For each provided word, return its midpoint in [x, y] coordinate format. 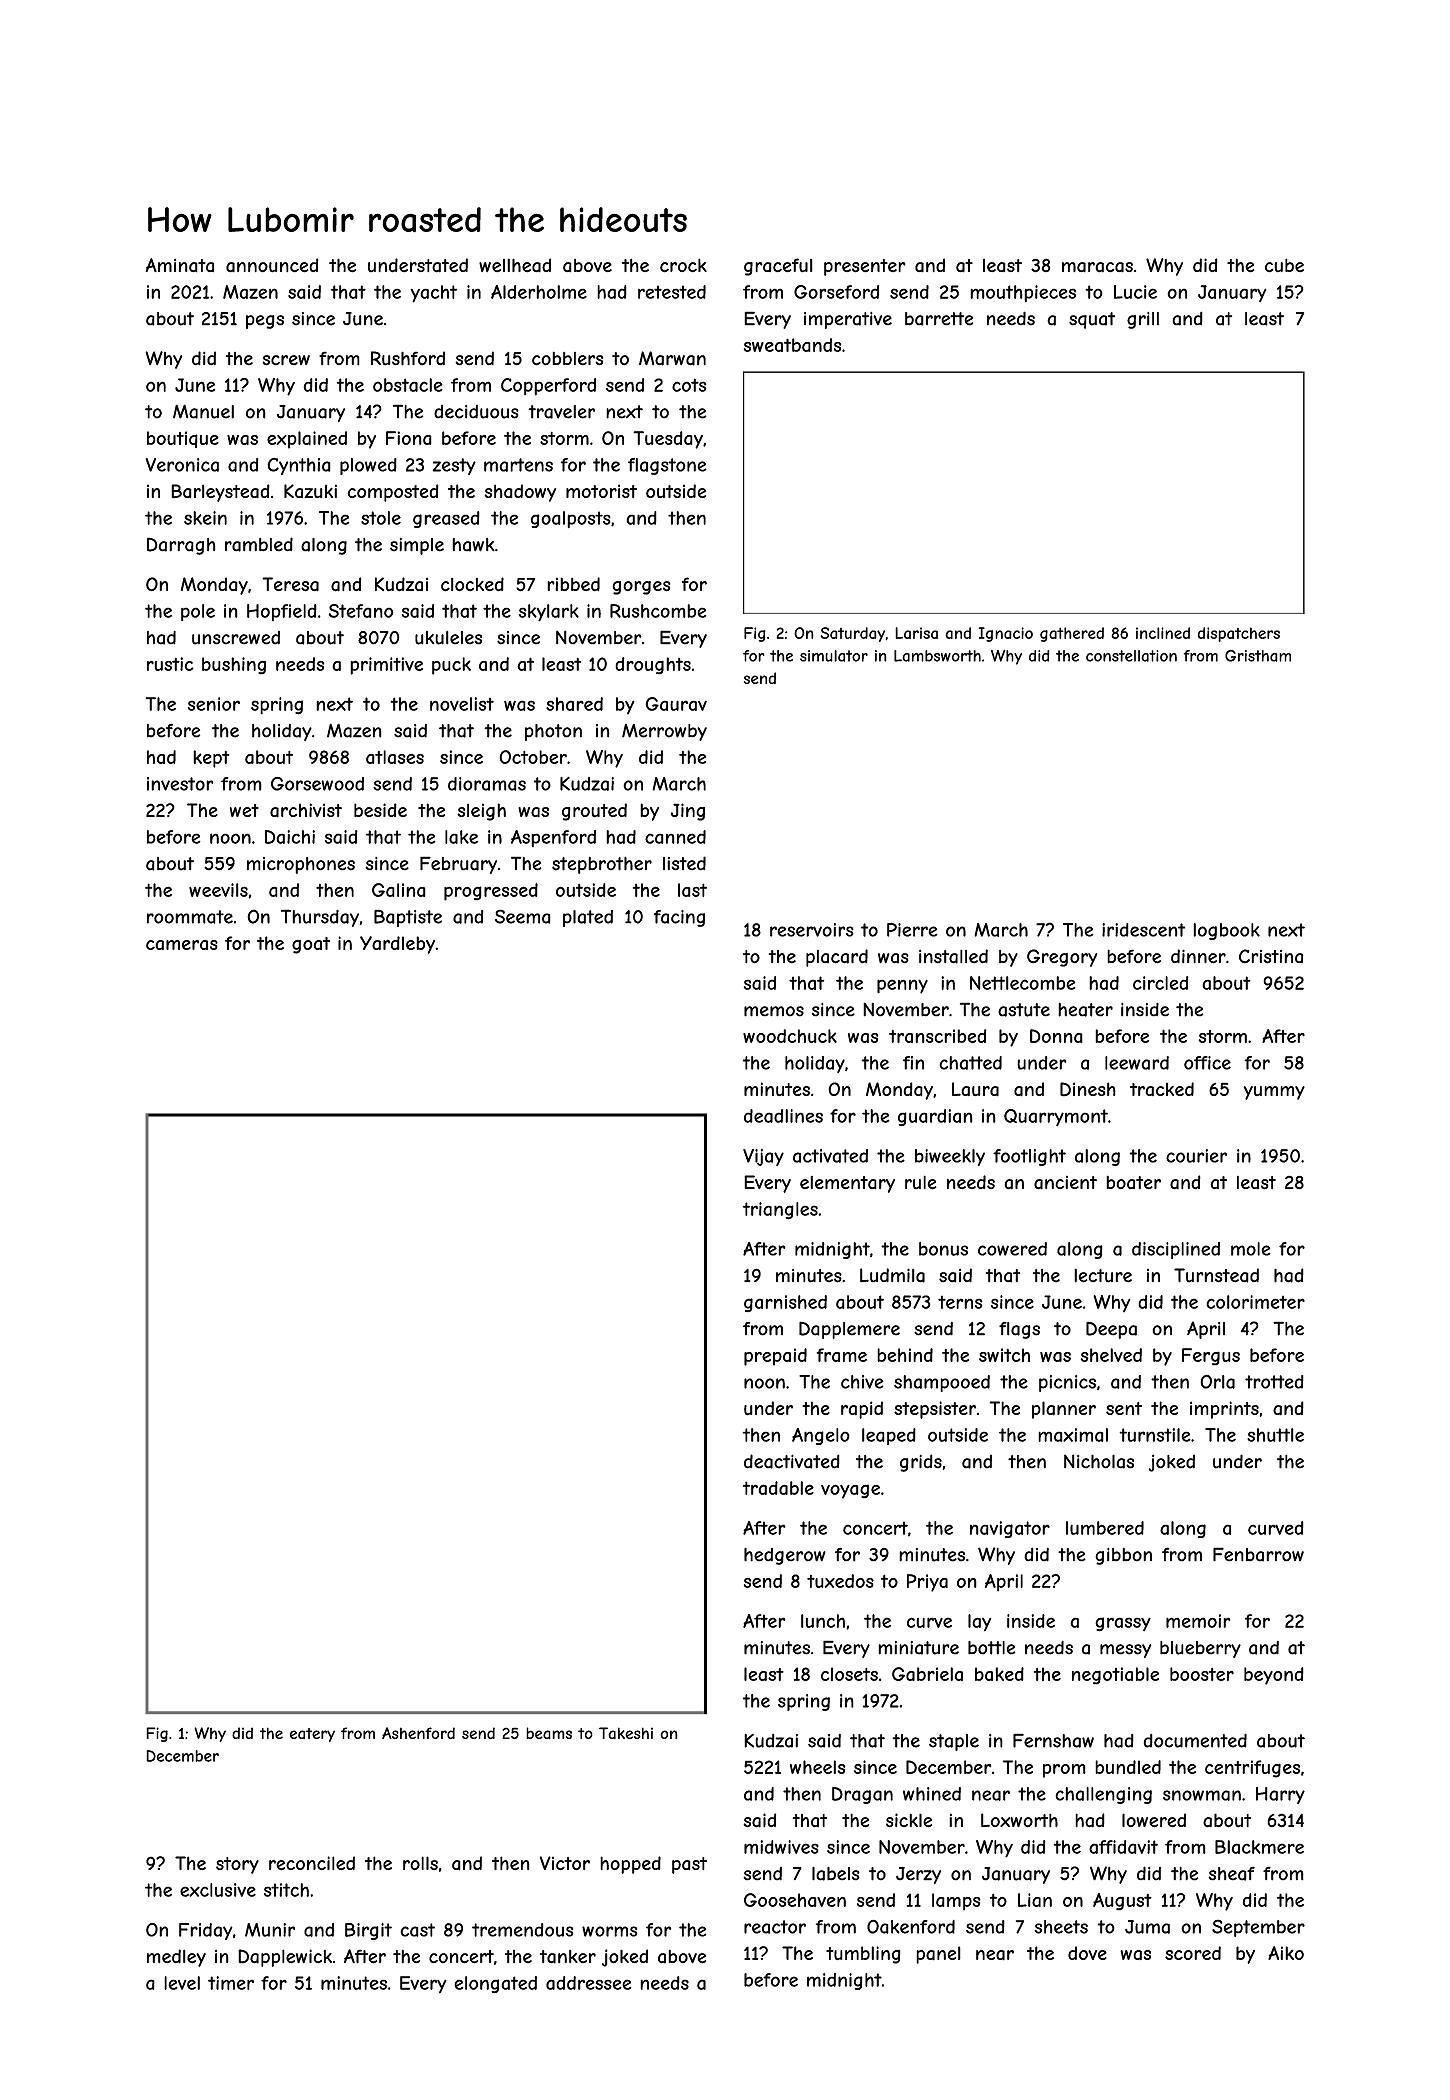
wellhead [515, 265]
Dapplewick [285, 1958]
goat [311, 945]
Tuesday [668, 440]
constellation [1131, 656]
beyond [1274, 1676]
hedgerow [785, 1556]
